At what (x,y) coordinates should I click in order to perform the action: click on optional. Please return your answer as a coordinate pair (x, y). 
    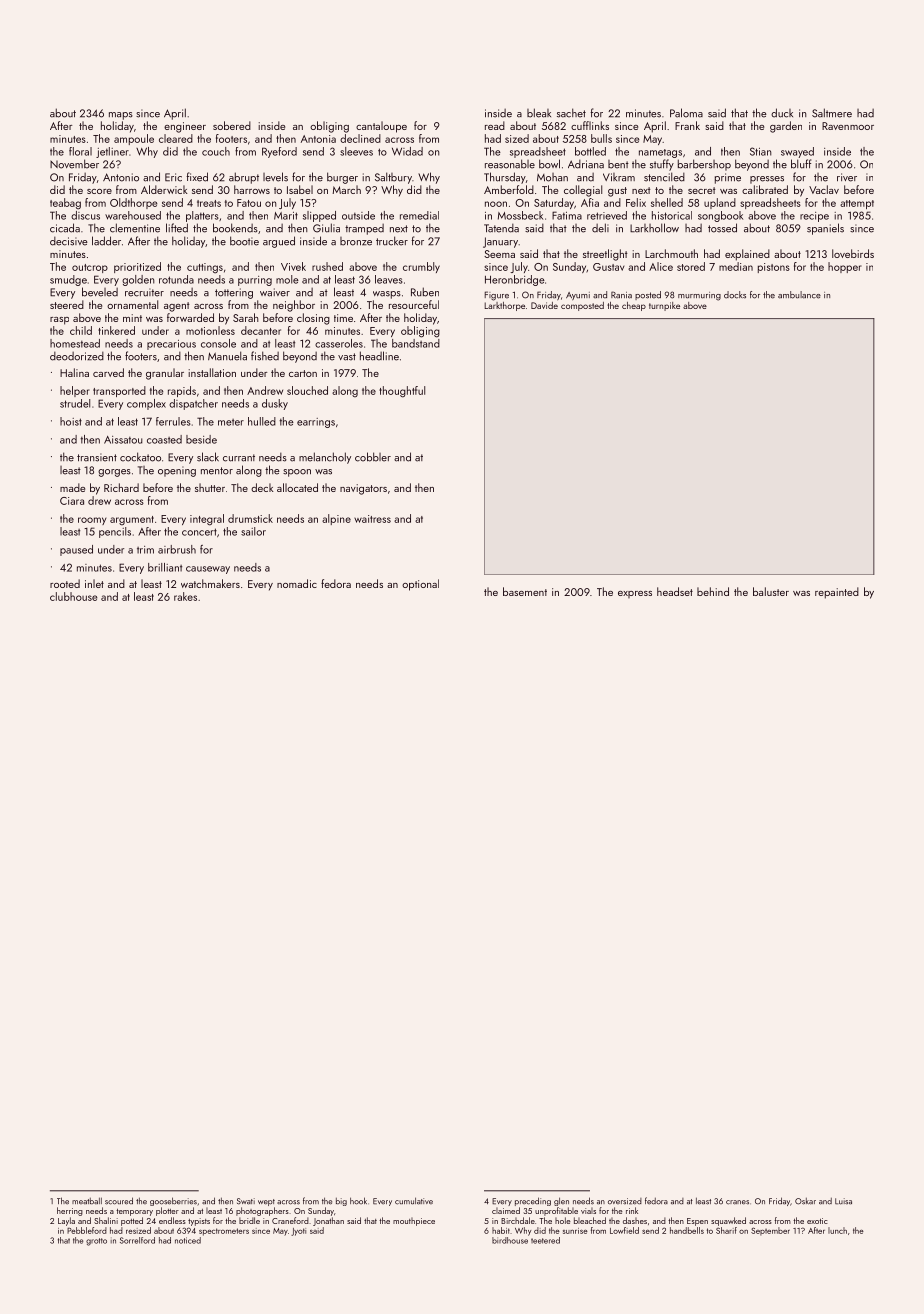
    Looking at the image, I should click on (420, 585).
